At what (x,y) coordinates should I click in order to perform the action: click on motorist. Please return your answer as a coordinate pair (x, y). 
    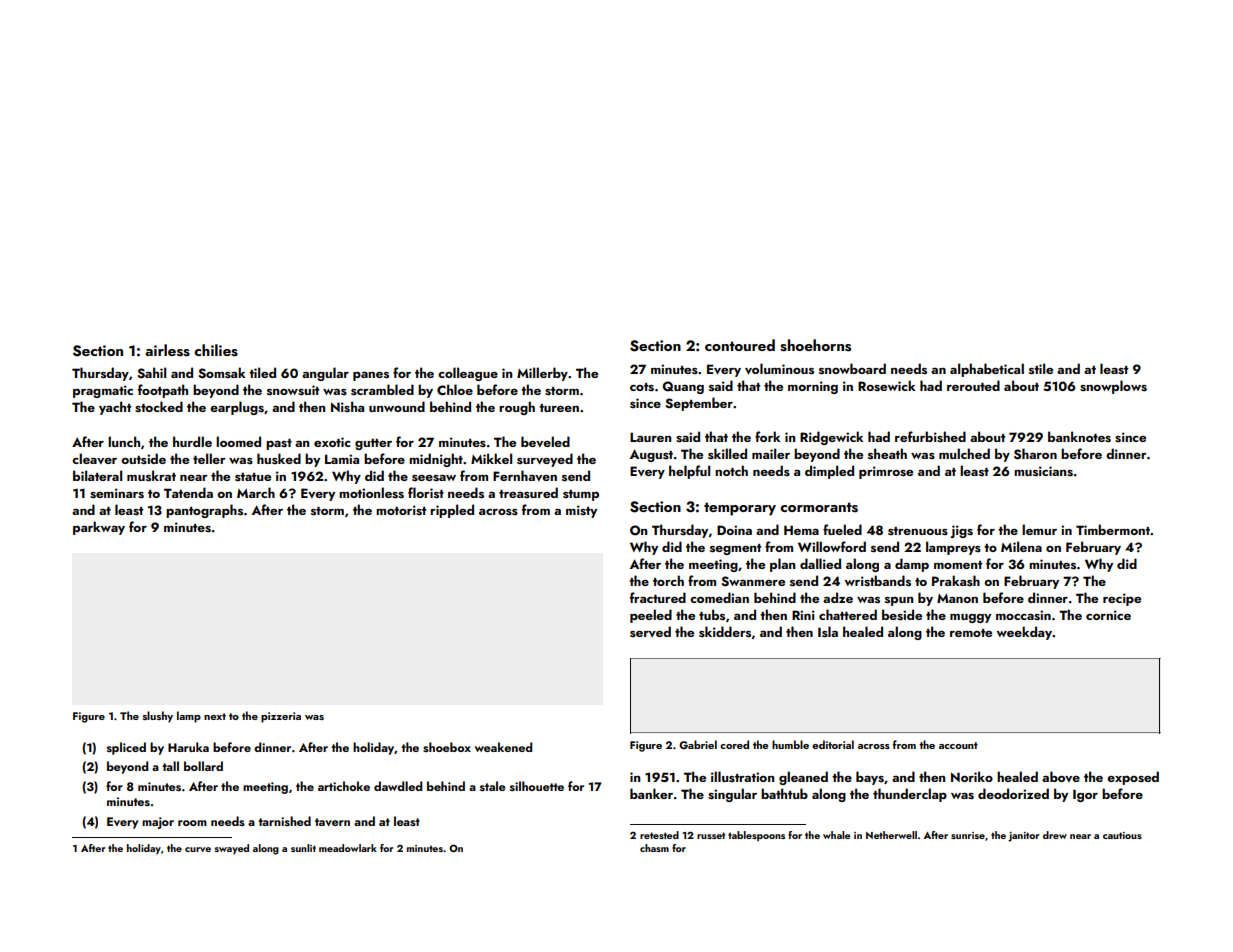
    Looking at the image, I should click on (401, 510).
